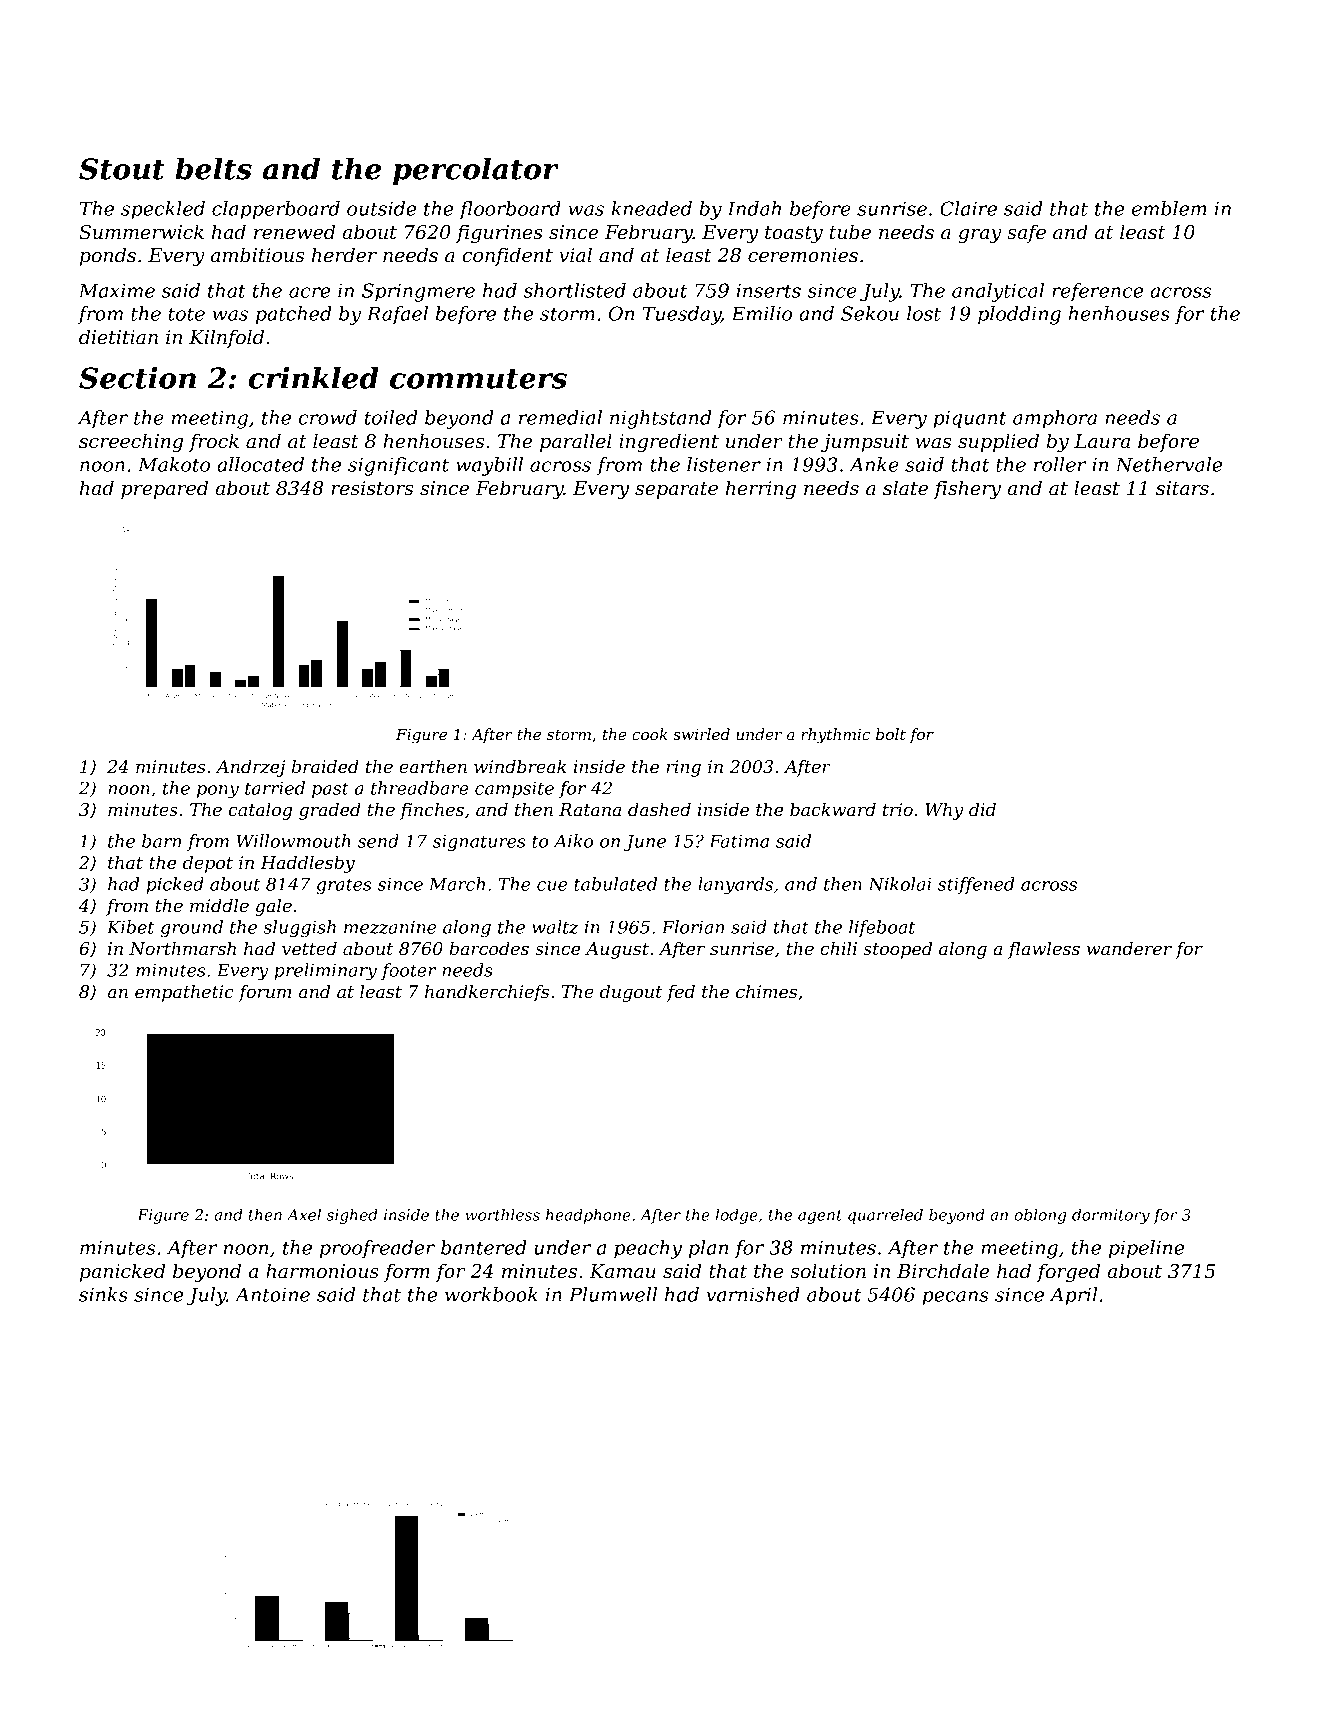 The height and width of the page is (1719, 1329). What do you see at coordinates (103, 1294) in the page?
I see `sinks` at bounding box center [103, 1294].
